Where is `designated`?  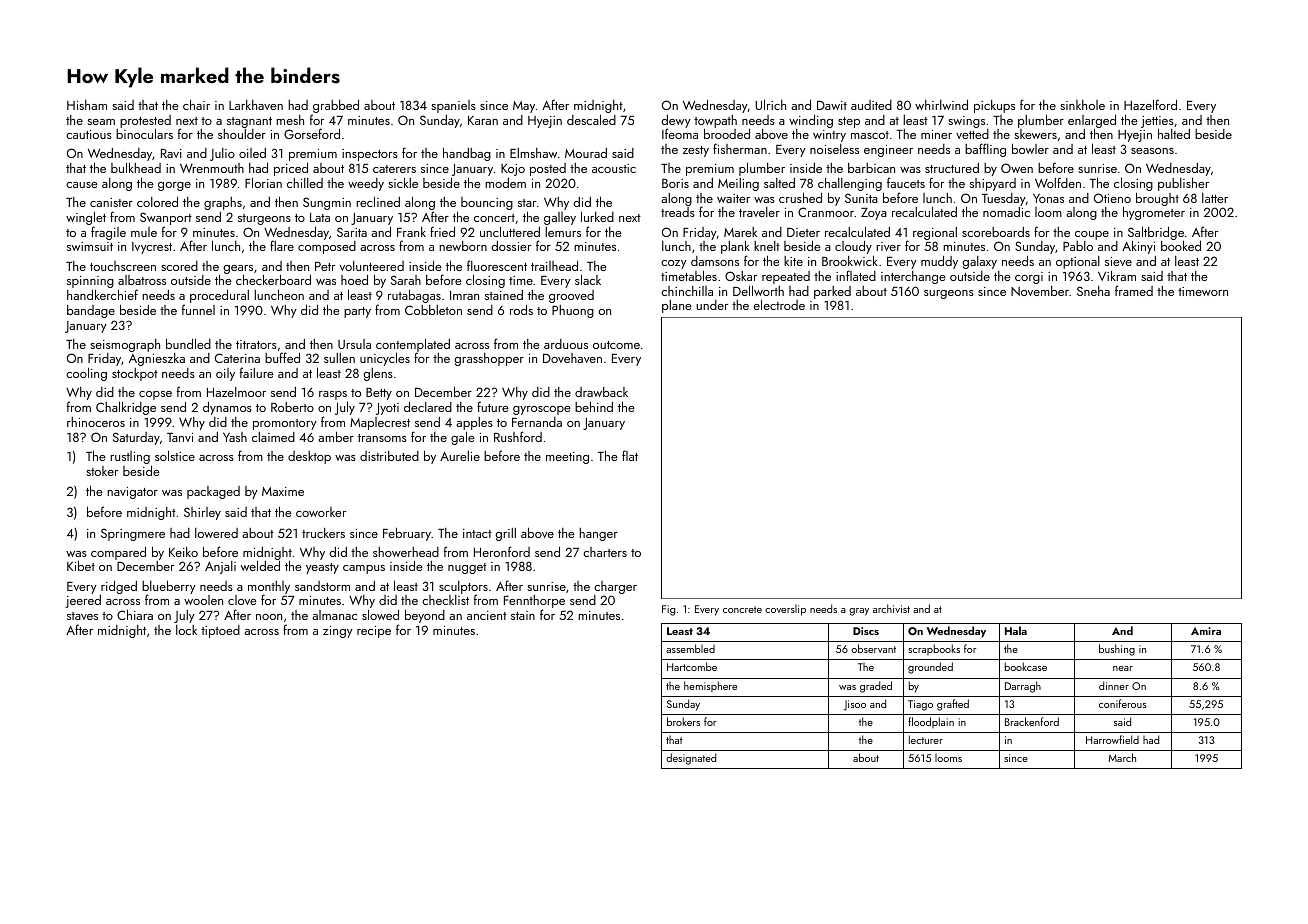 designated is located at coordinates (691, 759).
